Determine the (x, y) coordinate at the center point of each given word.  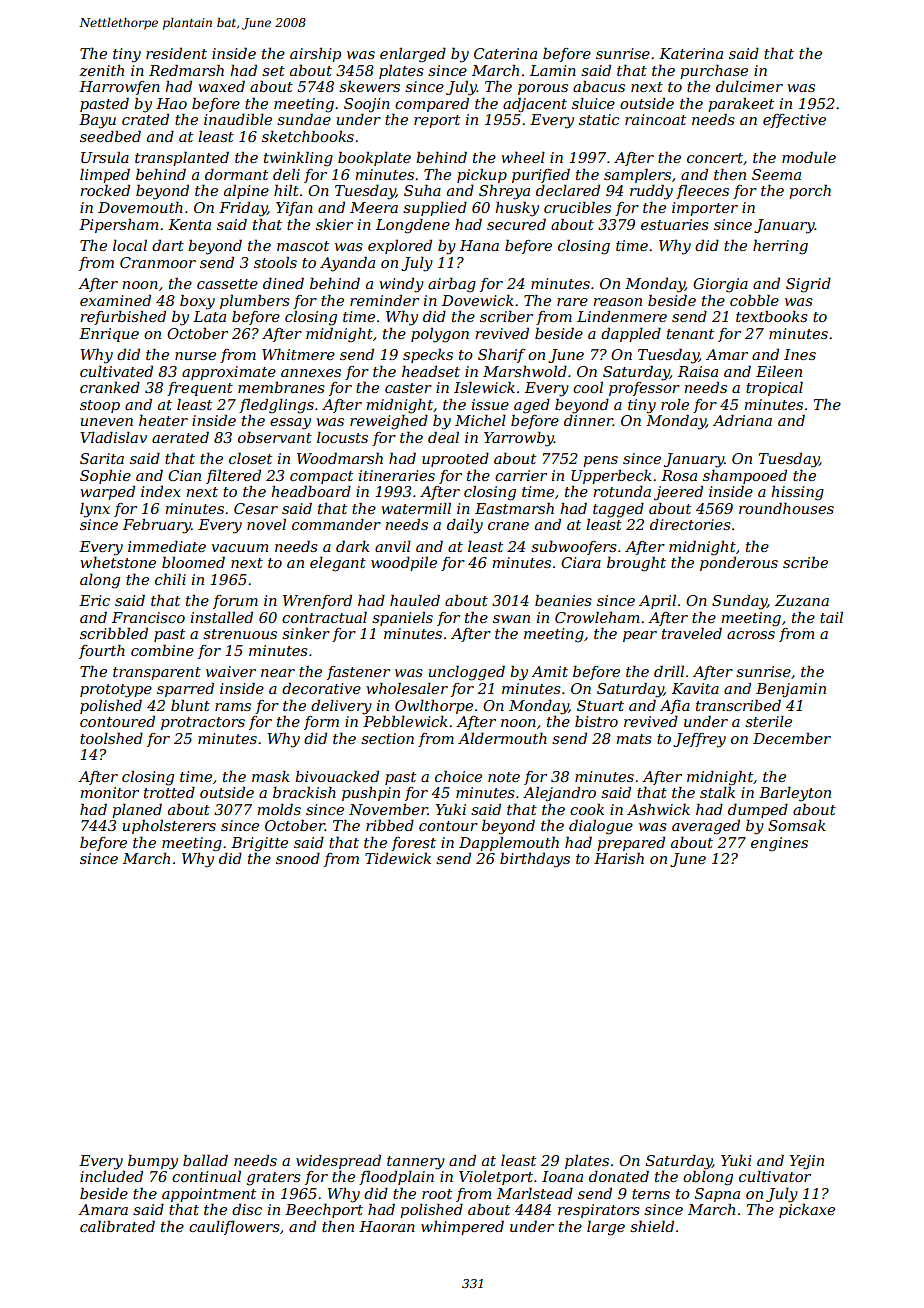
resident (176, 53)
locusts (342, 437)
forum (235, 602)
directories (690, 524)
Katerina (691, 53)
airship (315, 55)
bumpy (153, 1162)
